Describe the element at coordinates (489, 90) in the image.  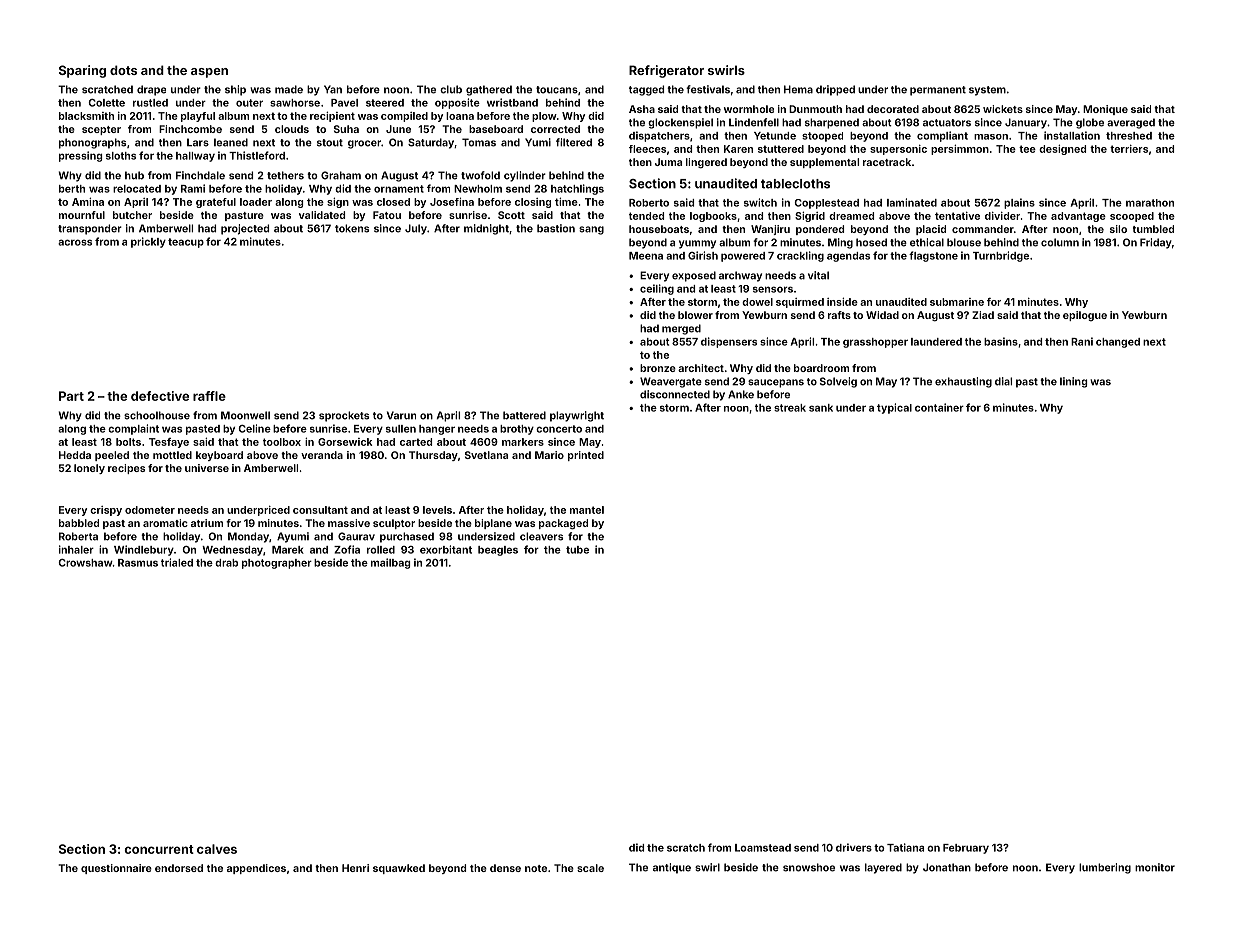
I see `gathered` at that location.
